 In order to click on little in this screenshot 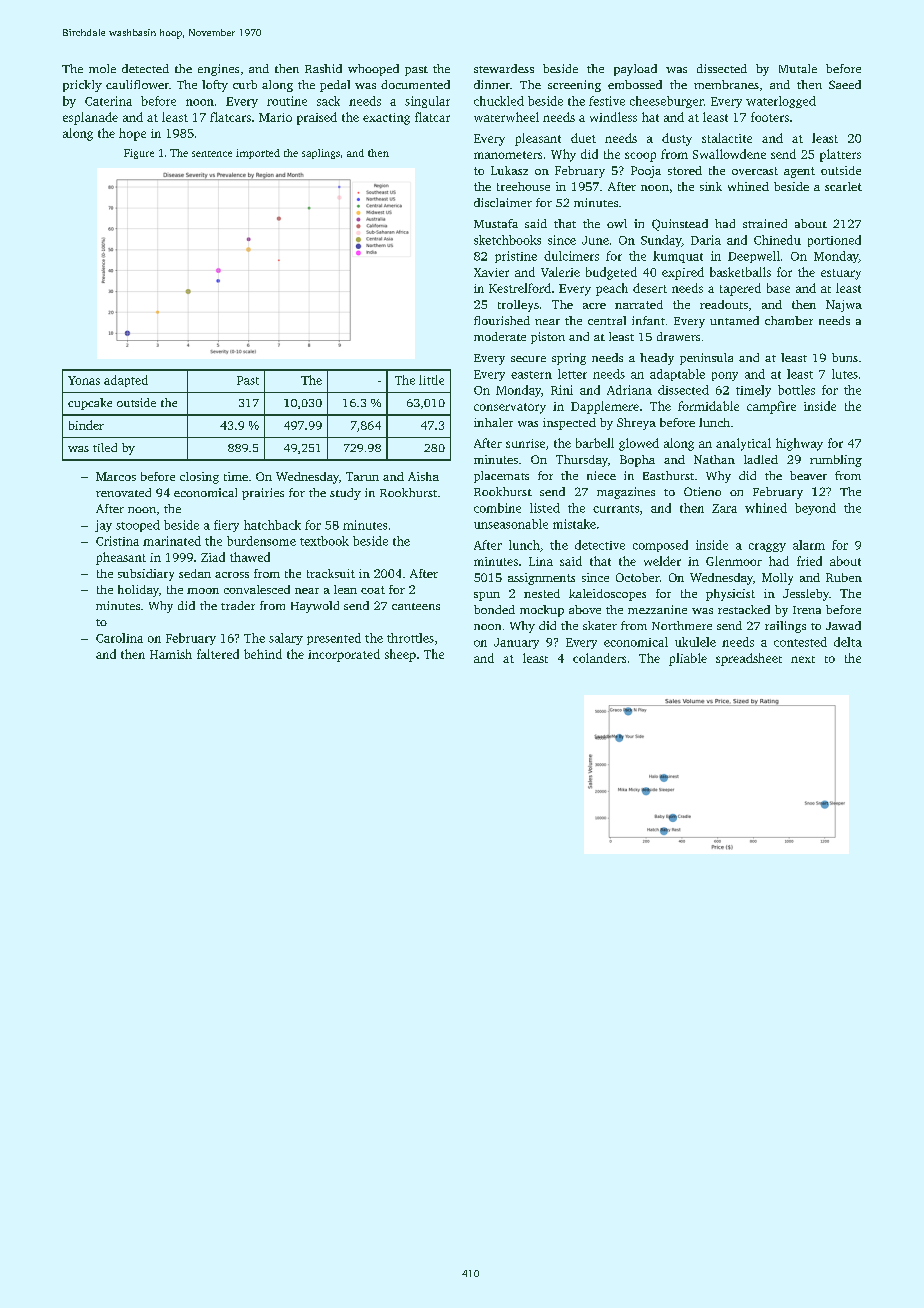, I will do `click(431, 380)`.
